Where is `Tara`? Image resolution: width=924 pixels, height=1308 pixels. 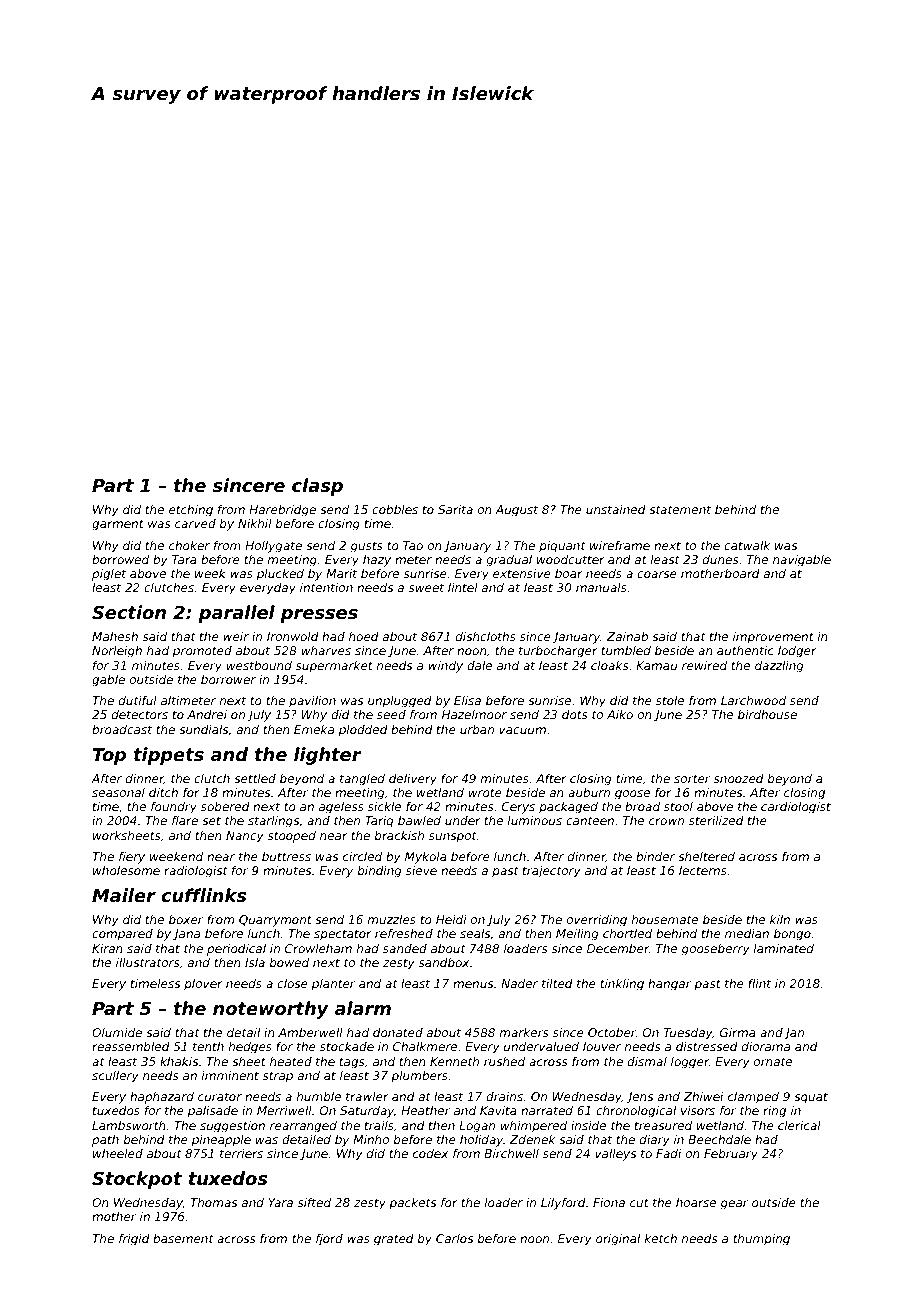 Tara is located at coordinates (184, 559).
